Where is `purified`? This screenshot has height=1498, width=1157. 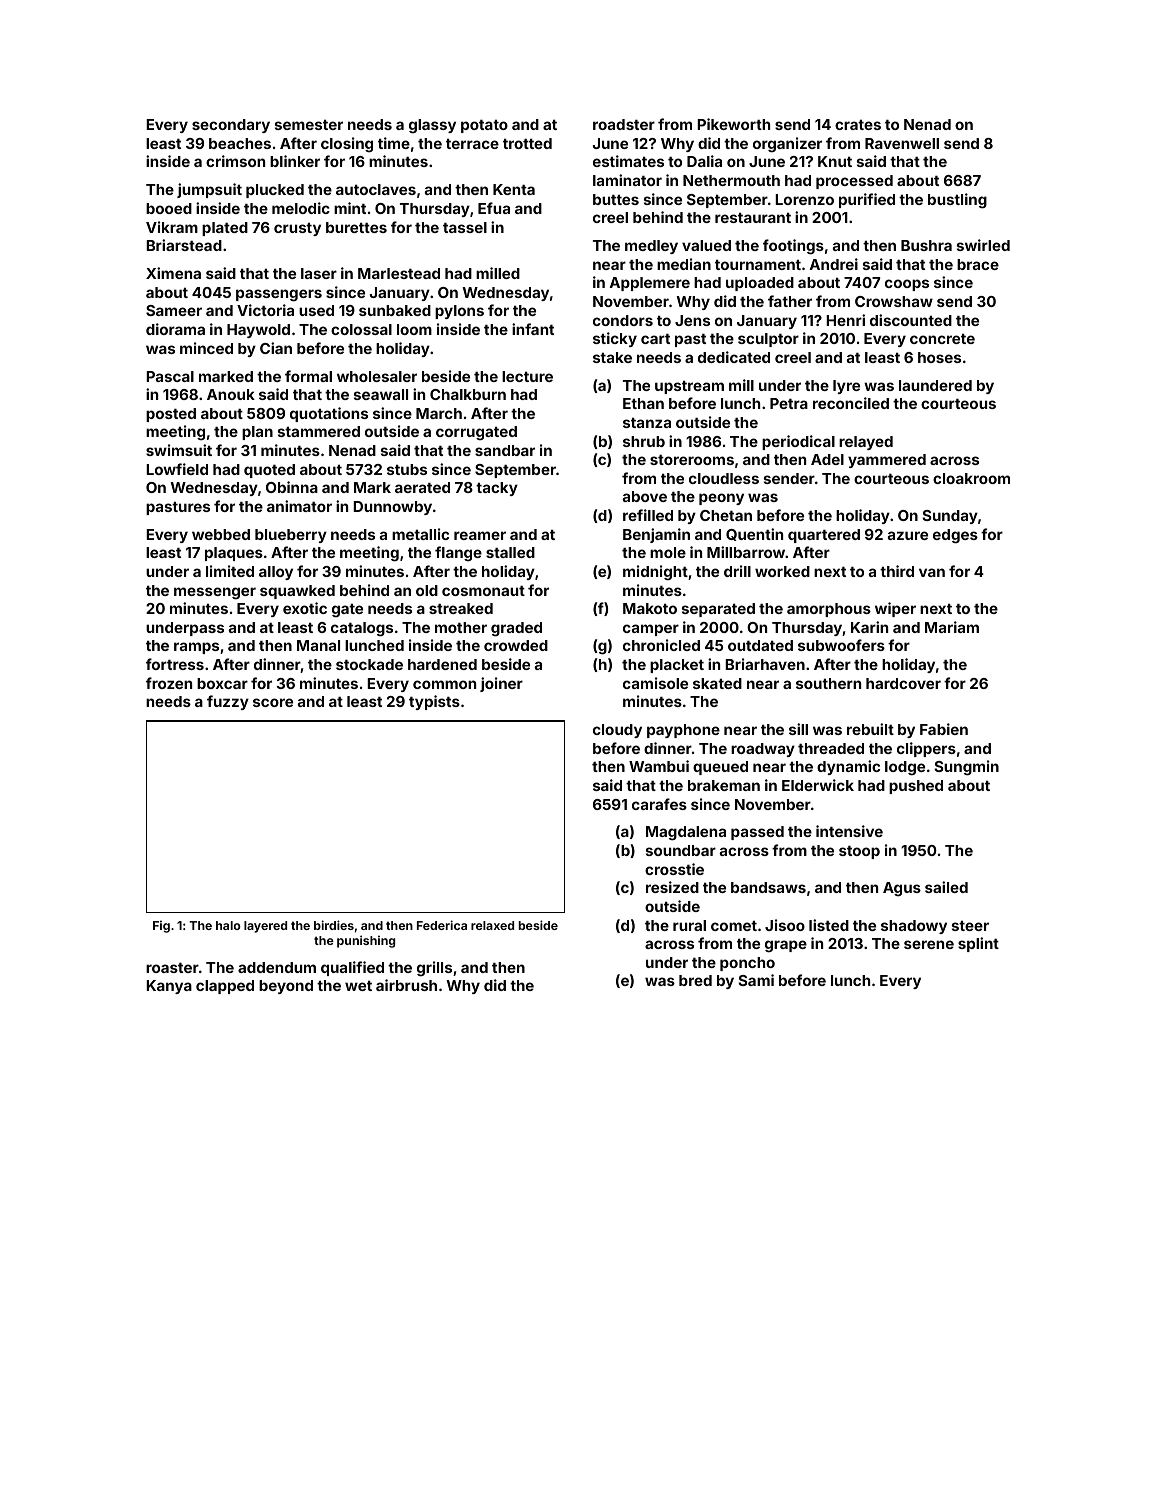
purified is located at coordinates (867, 200).
